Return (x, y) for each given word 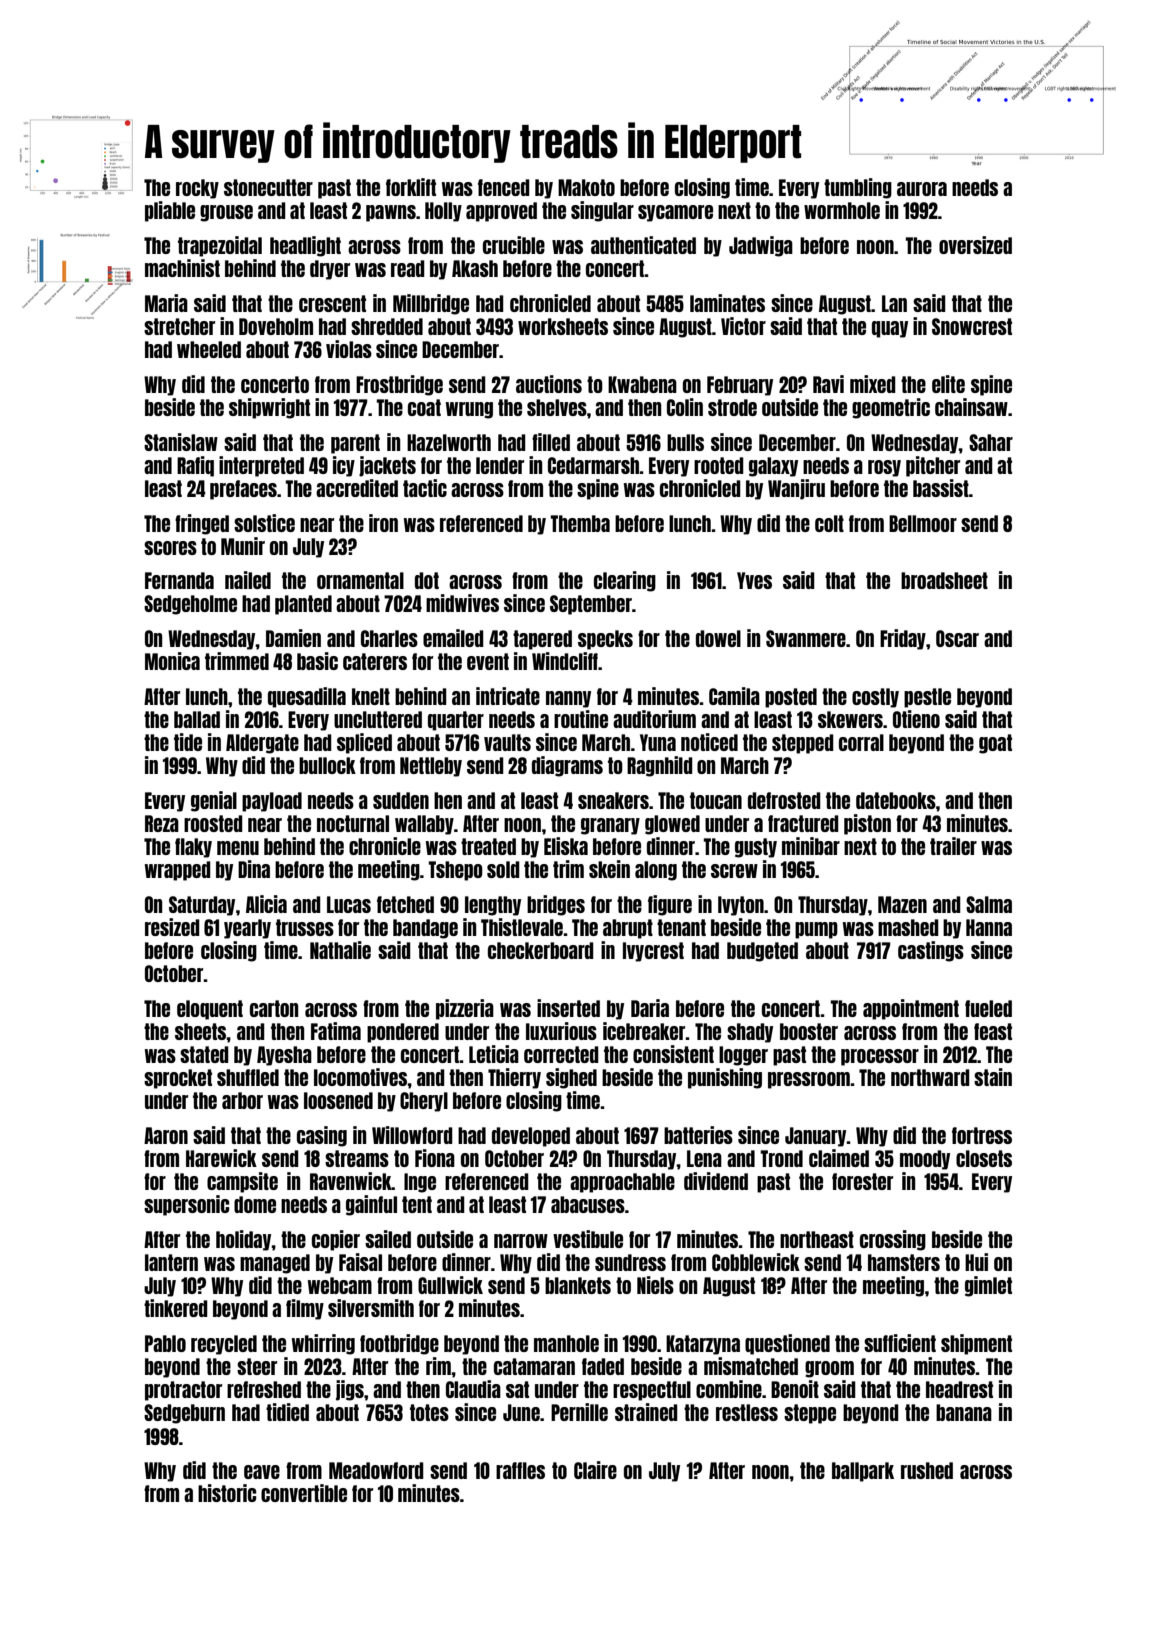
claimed (839, 1158)
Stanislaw (181, 442)
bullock (327, 765)
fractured (803, 823)
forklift (411, 187)
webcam (340, 1285)
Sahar (991, 442)
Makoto (586, 187)
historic (227, 1493)
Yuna (658, 742)
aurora (922, 189)
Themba (580, 523)
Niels (655, 1285)
